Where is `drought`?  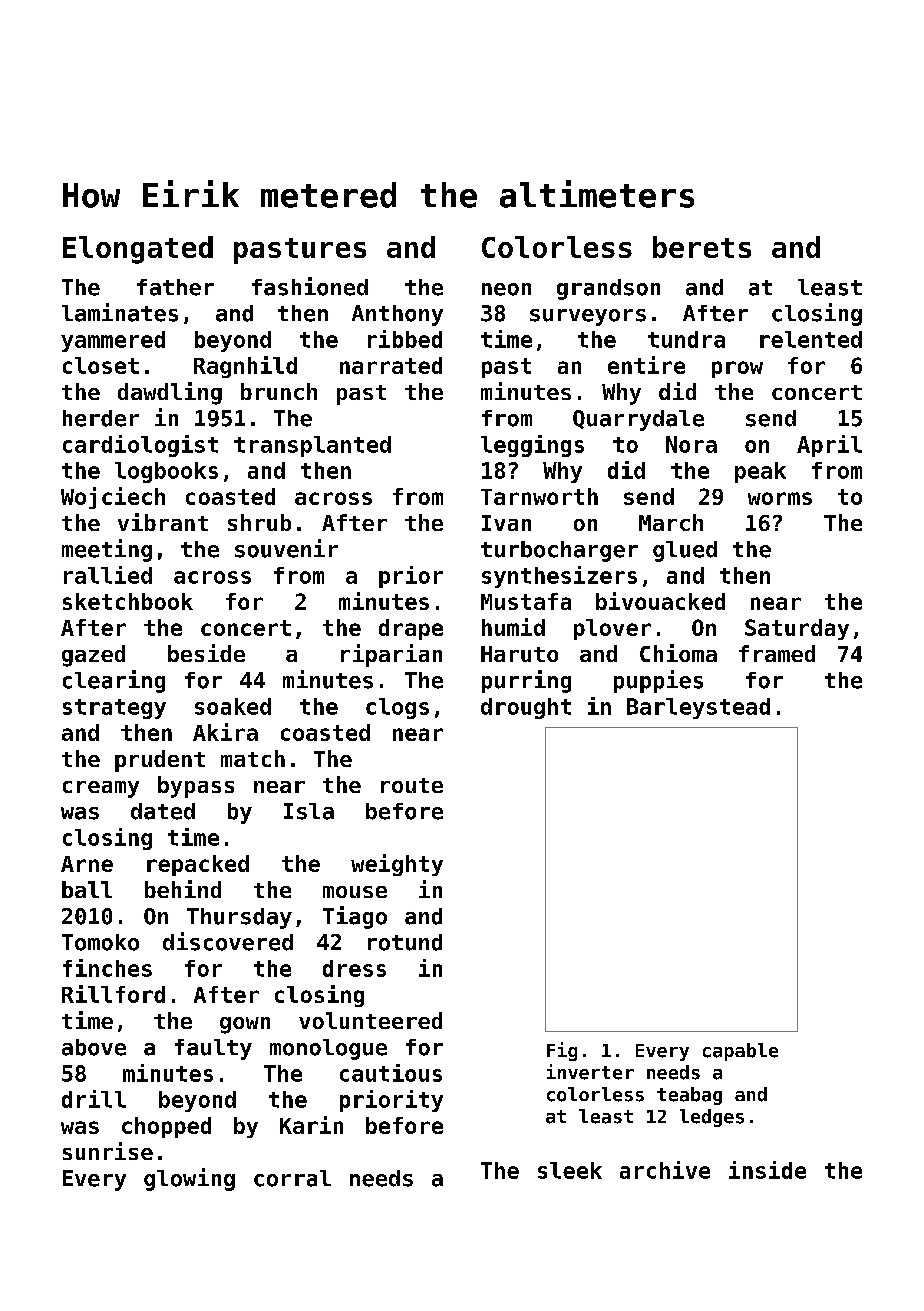
drought is located at coordinates (526, 708).
